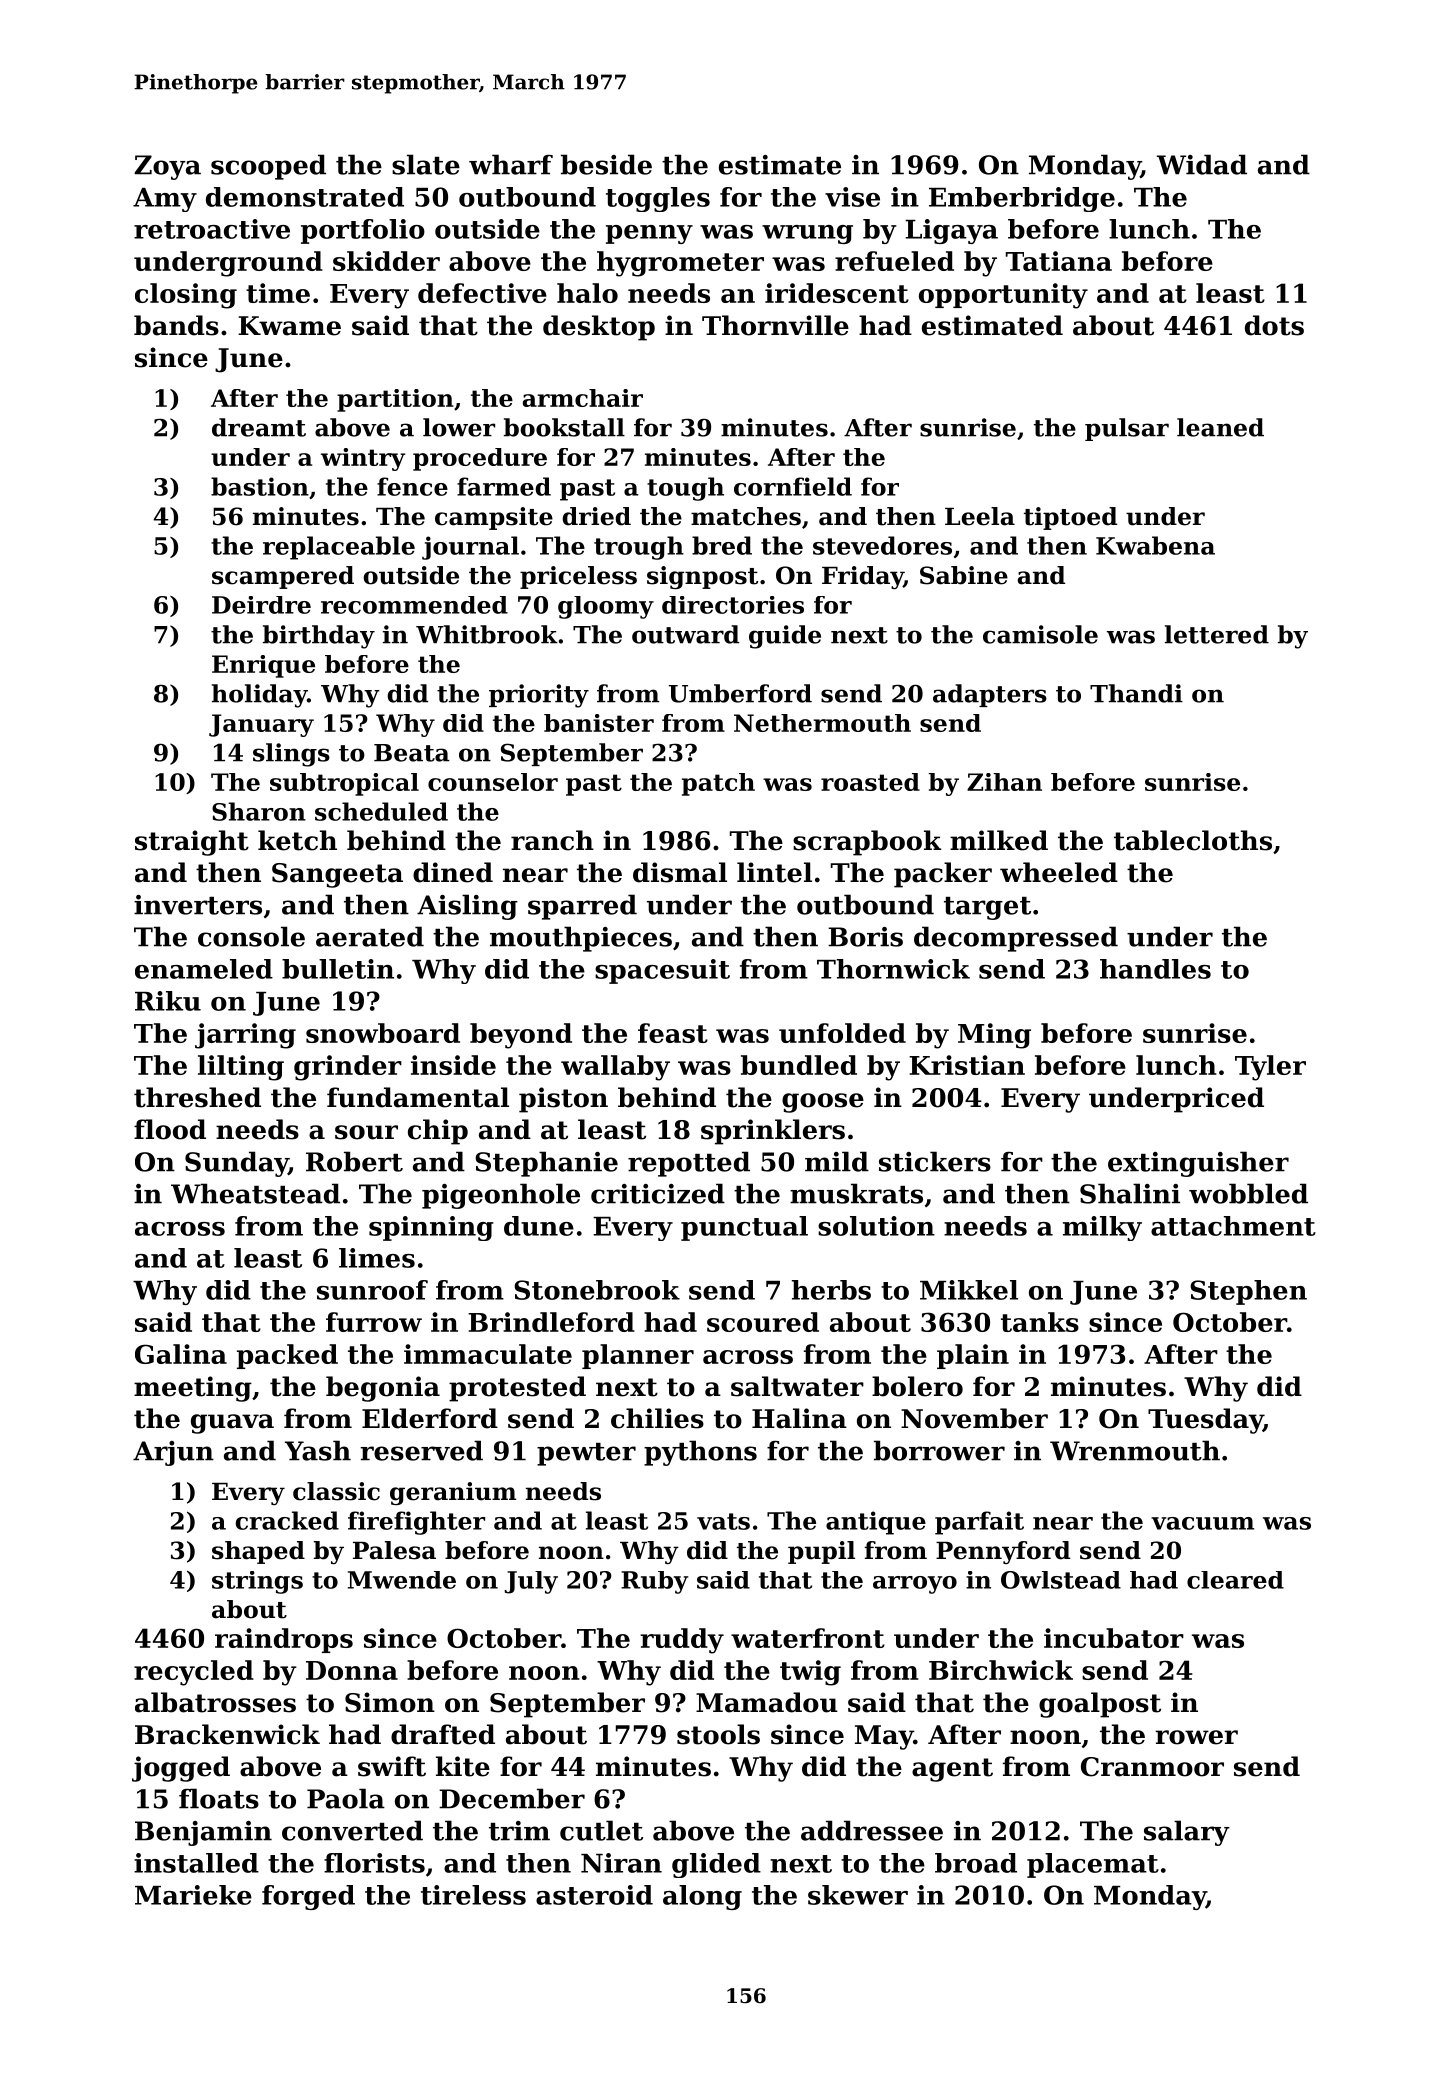  Describe the element at coordinates (587, 293) in the screenshot. I see `halo` at that location.
